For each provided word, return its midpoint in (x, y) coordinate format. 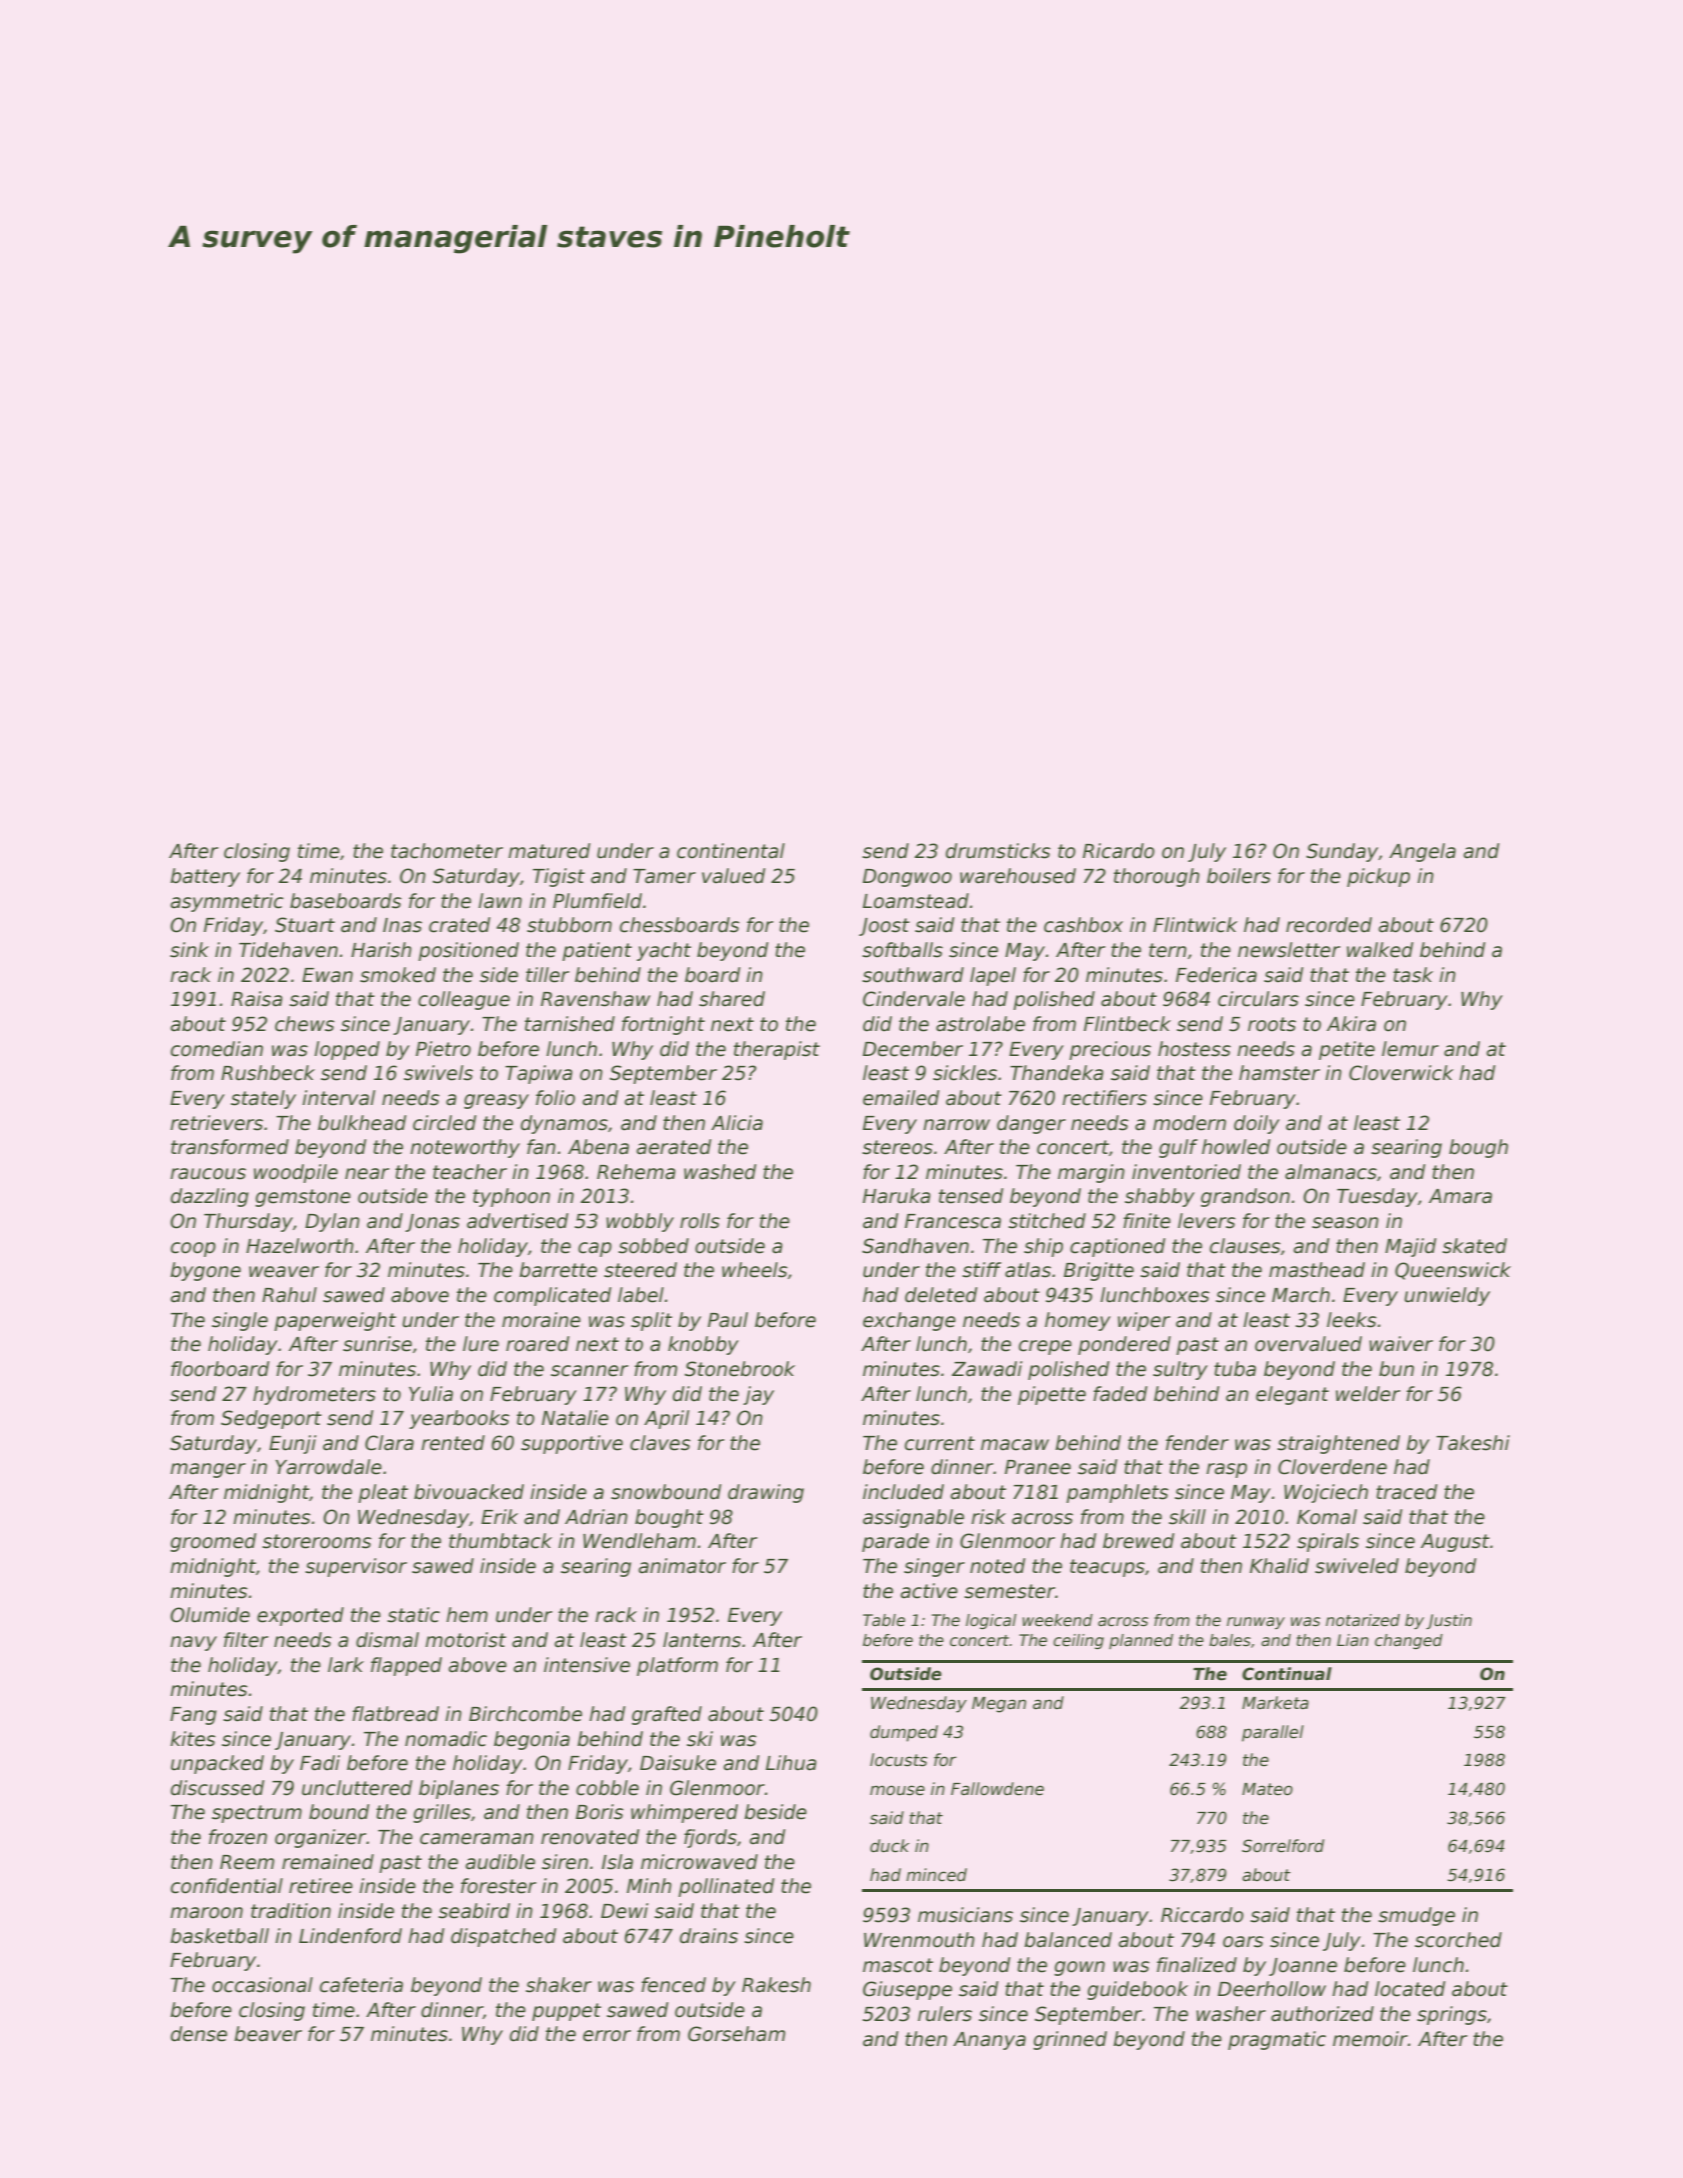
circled (444, 1123)
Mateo (1267, 1789)
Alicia (737, 1123)
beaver (268, 2034)
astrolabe (980, 1024)
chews (305, 1024)
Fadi (320, 1763)
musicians (965, 1915)
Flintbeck (1127, 1024)
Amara (1460, 1196)
